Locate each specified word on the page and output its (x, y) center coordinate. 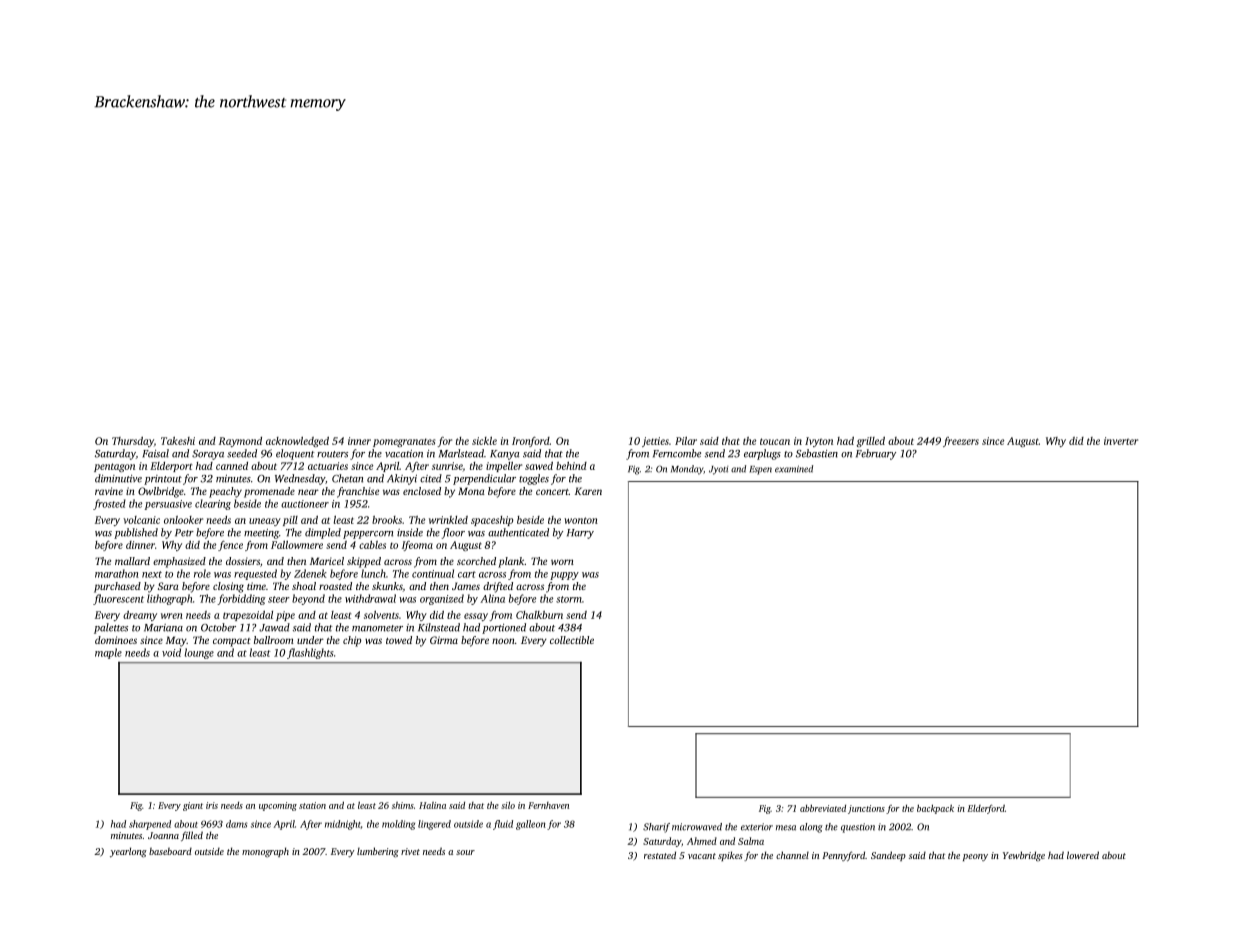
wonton (581, 520)
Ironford (531, 442)
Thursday (133, 442)
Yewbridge (1024, 856)
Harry (580, 534)
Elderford (986, 809)
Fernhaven (548, 805)
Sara (168, 586)
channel (792, 855)
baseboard (170, 851)
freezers (961, 442)
